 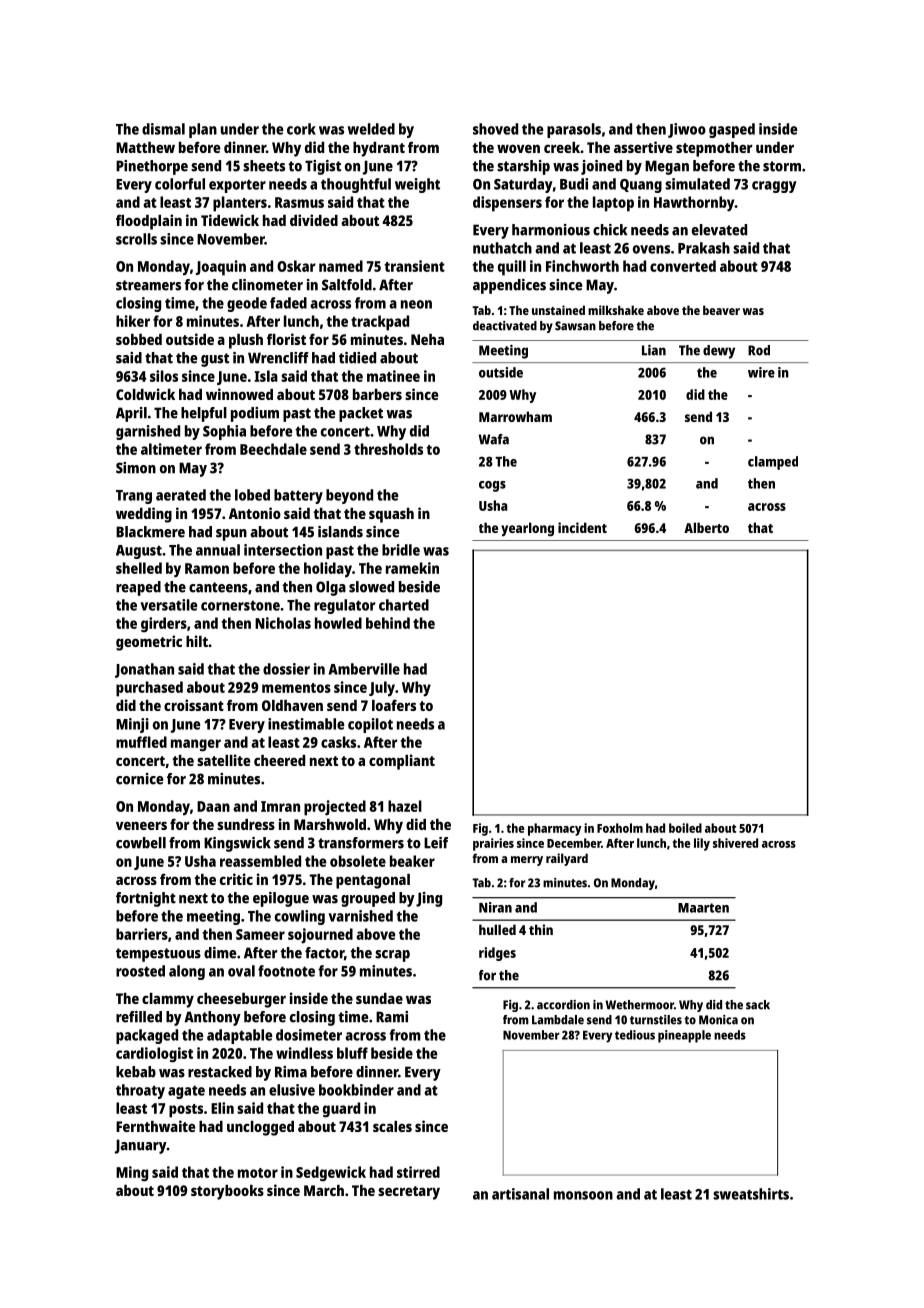 What do you see at coordinates (324, 1190) in the screenshot?
I see `March` at bounding box center [324, 1190].
